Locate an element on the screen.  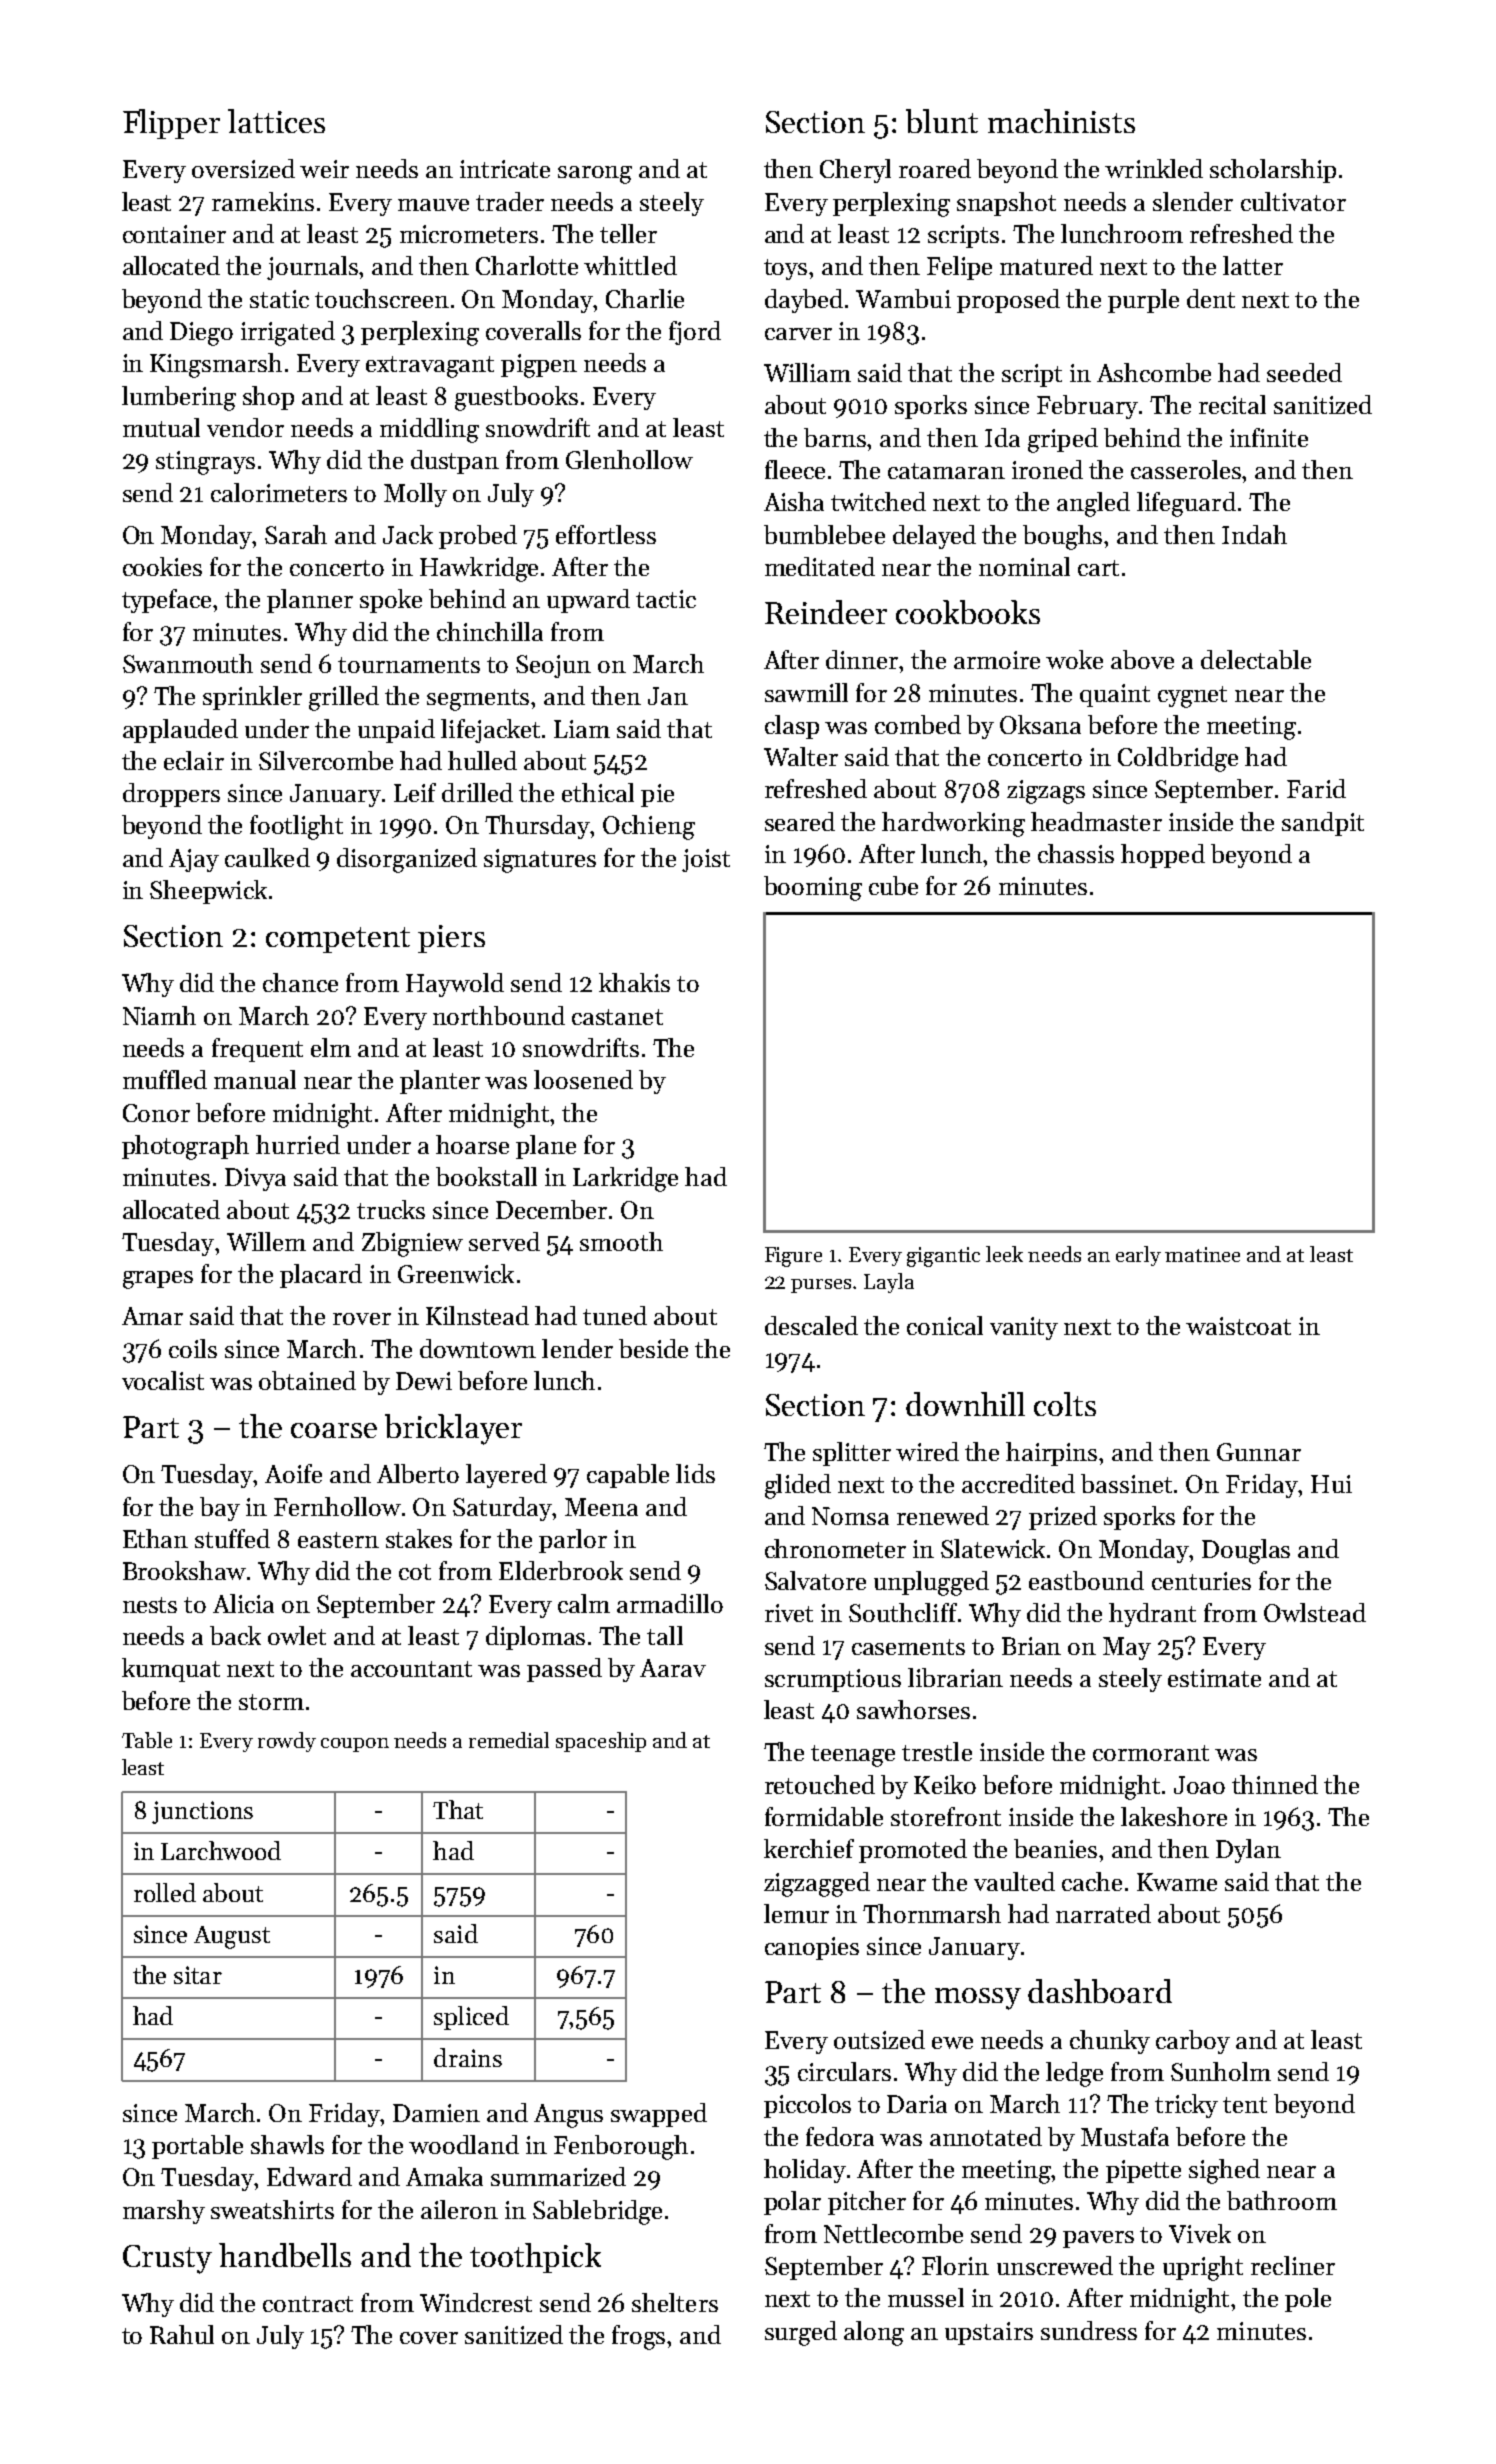
Glenhollow is located at coordinates (629, 459).
